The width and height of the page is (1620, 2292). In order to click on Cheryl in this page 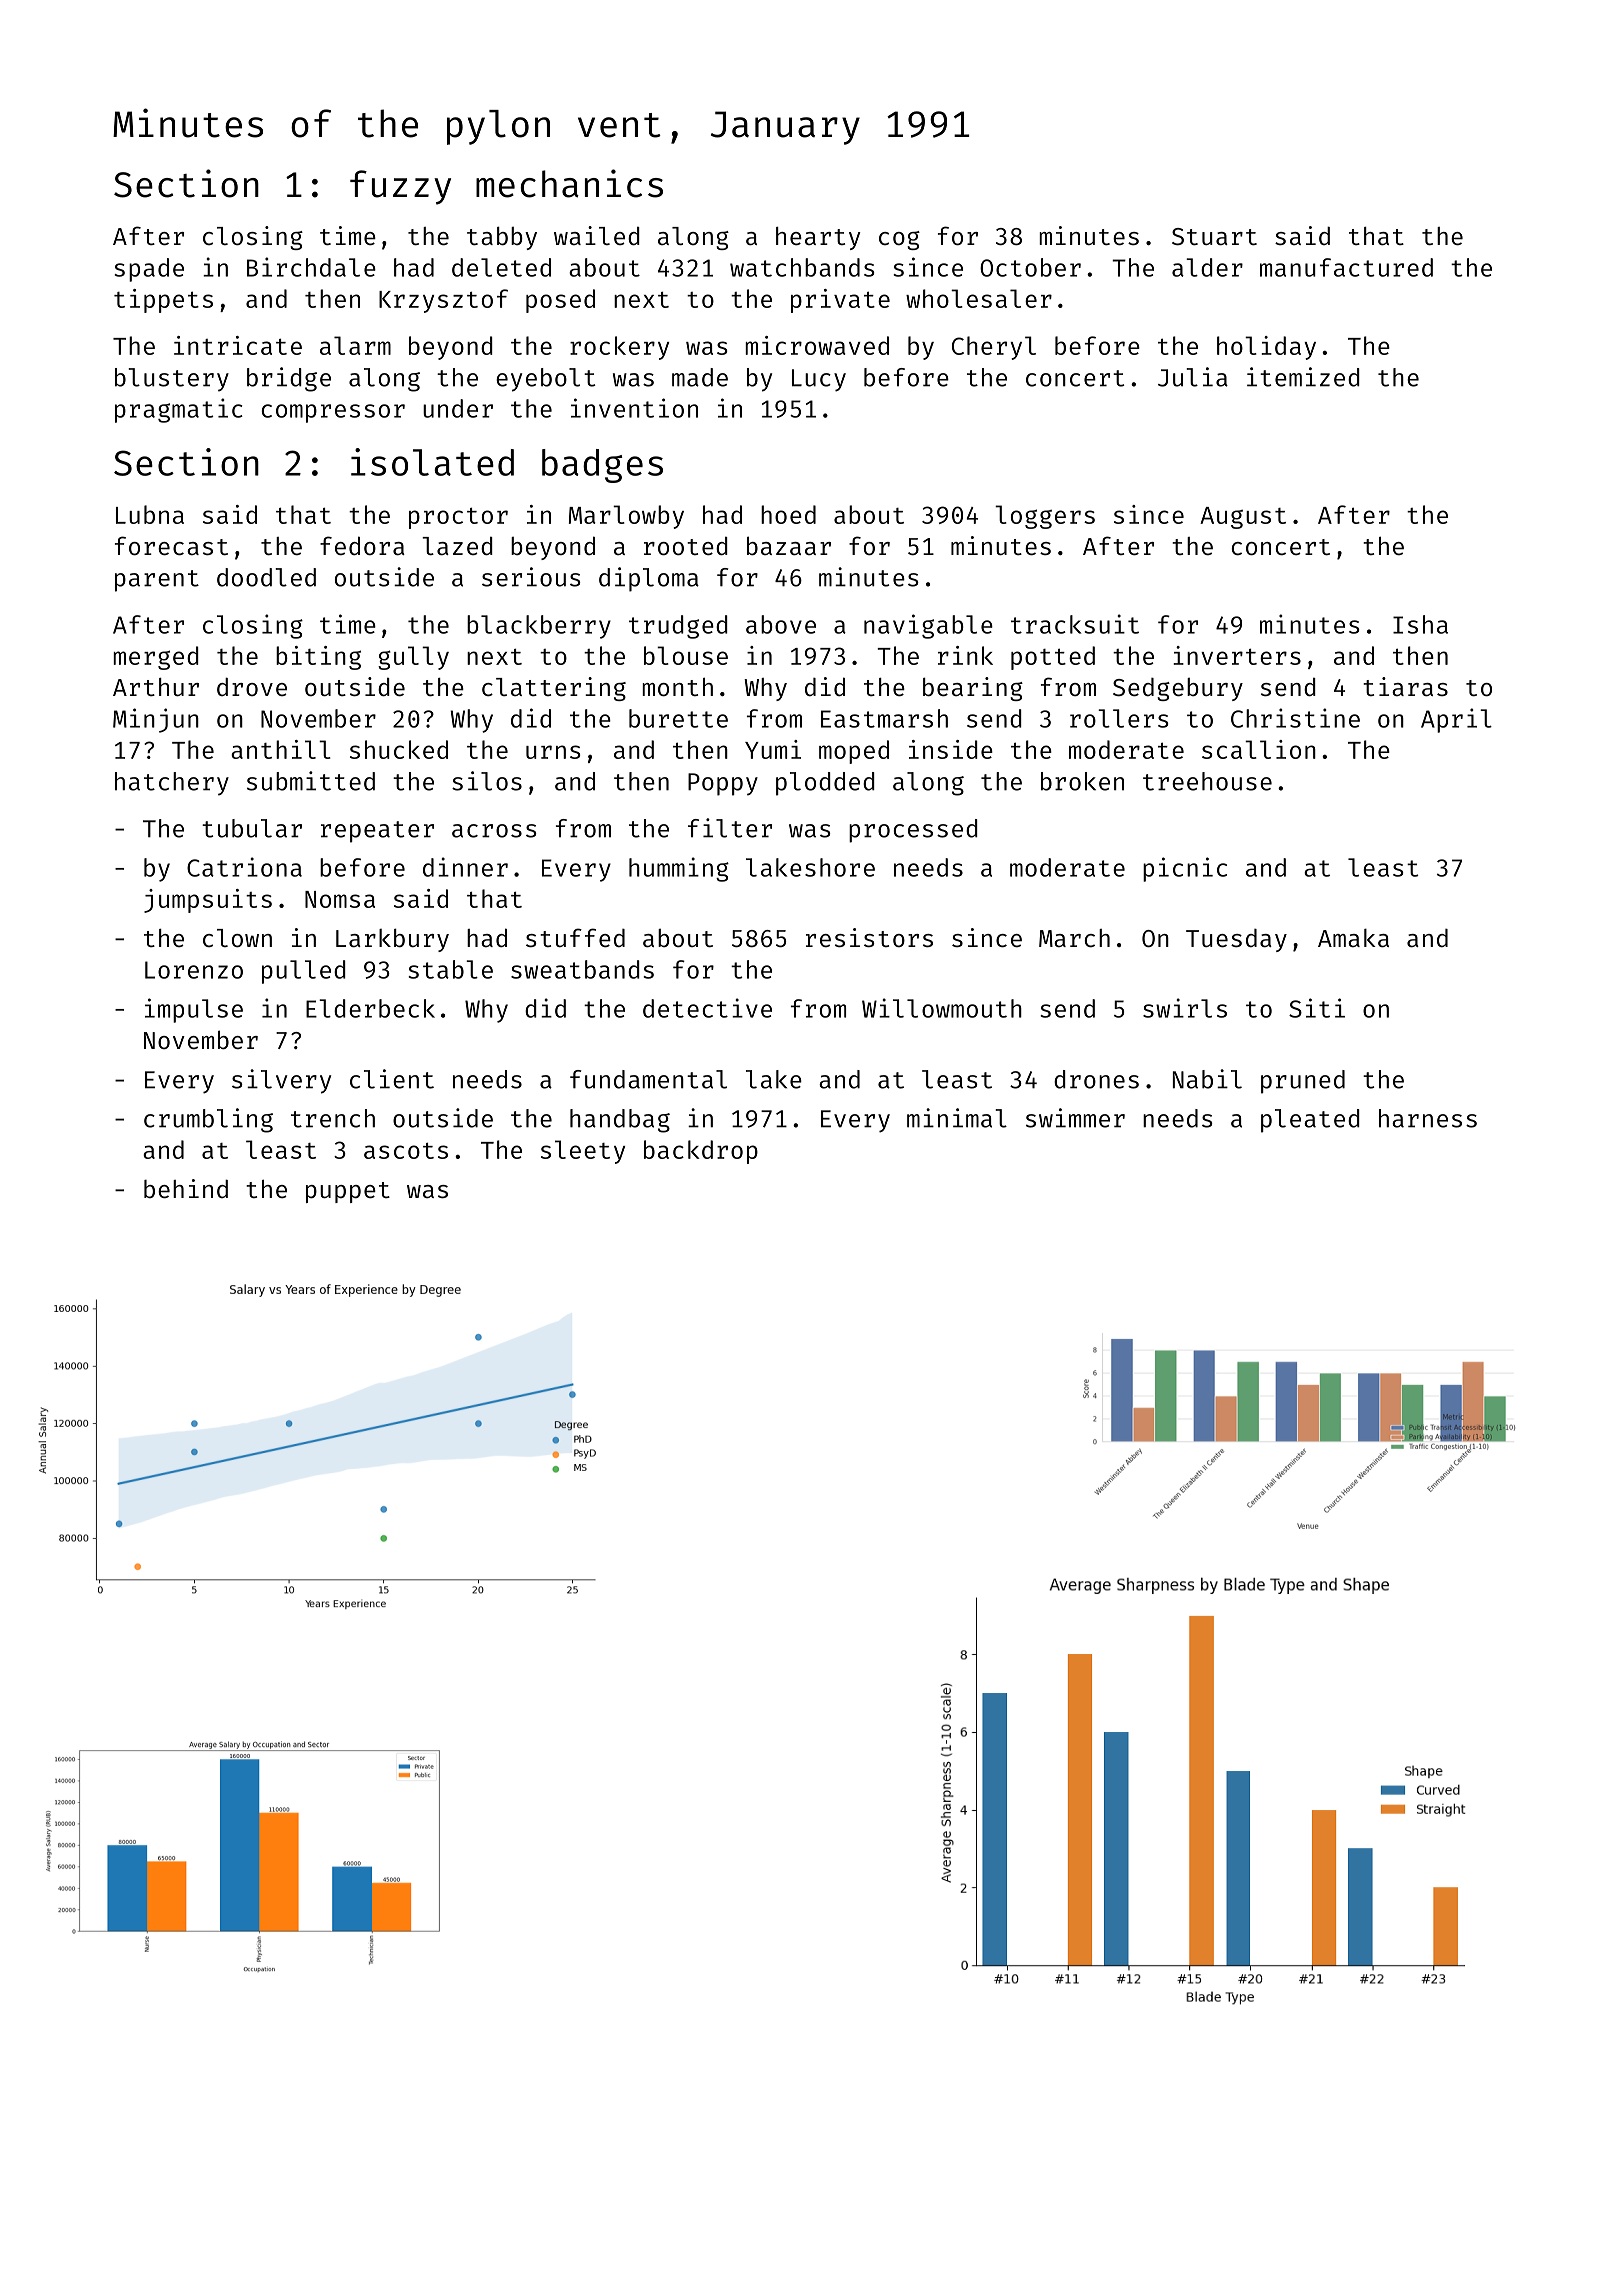, I will do `click(994, 348)`.
